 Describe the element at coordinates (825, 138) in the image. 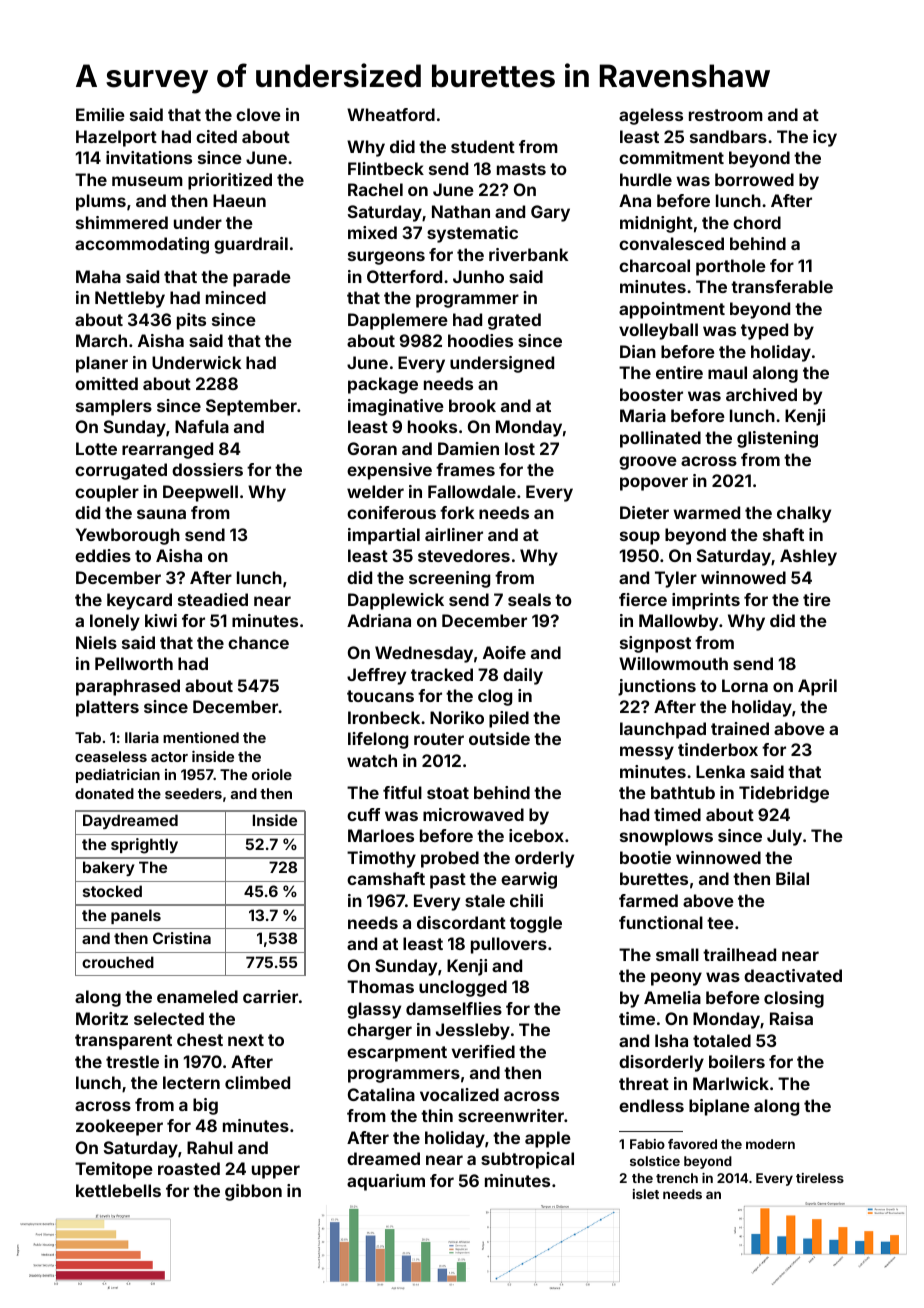

I see `icy` at that location.
